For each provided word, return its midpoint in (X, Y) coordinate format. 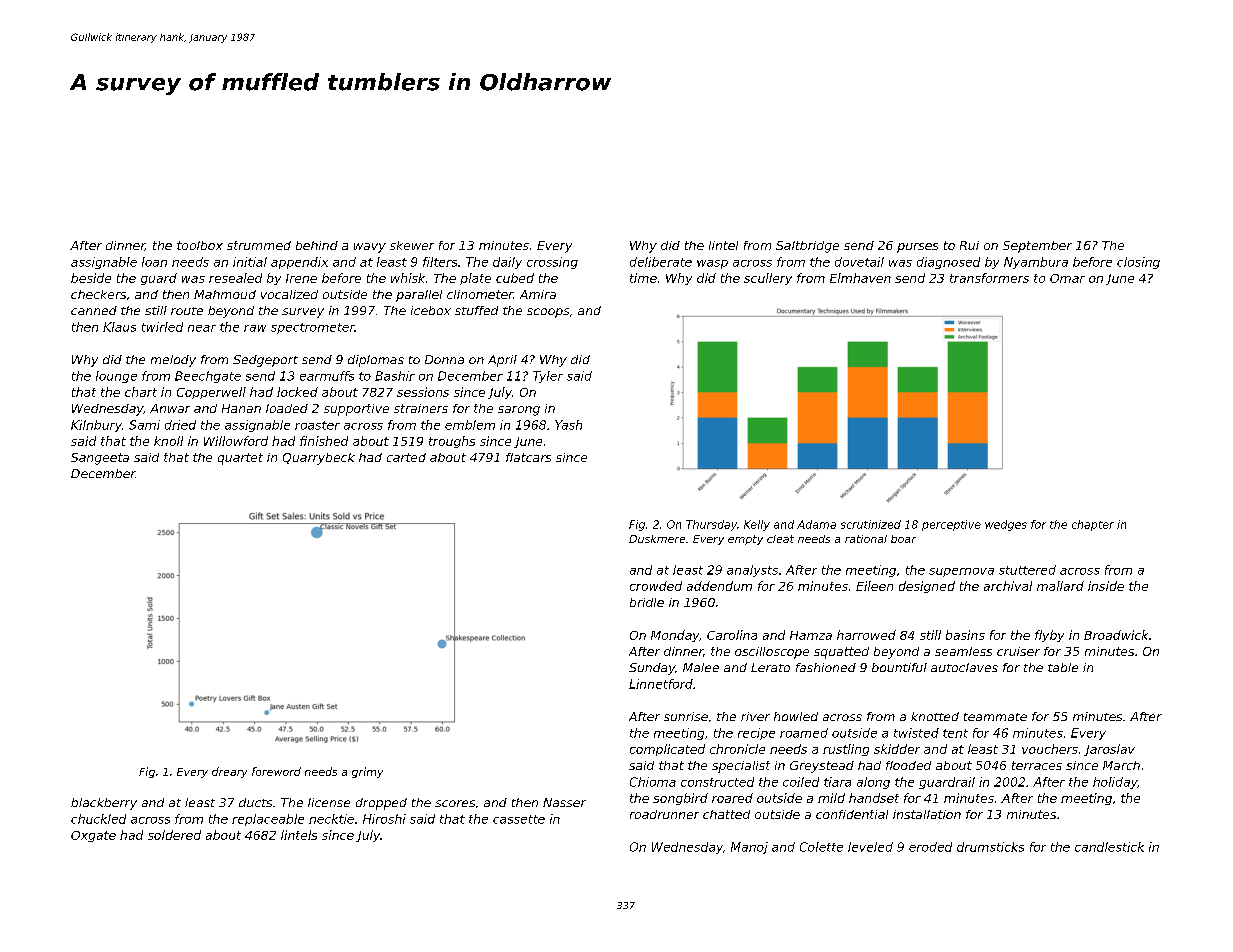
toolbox (200, 245)
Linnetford (661, 684)
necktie (331, 819)
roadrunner (664, 814)
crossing (552, 263)
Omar (1067, 278)
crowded (656, 586)
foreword (276, 771)
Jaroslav (1109, 750)
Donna (444, 359)
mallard (1060, 586)
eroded (930, 847)
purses (917, 248)
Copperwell (211, 393)
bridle (647, 602)
